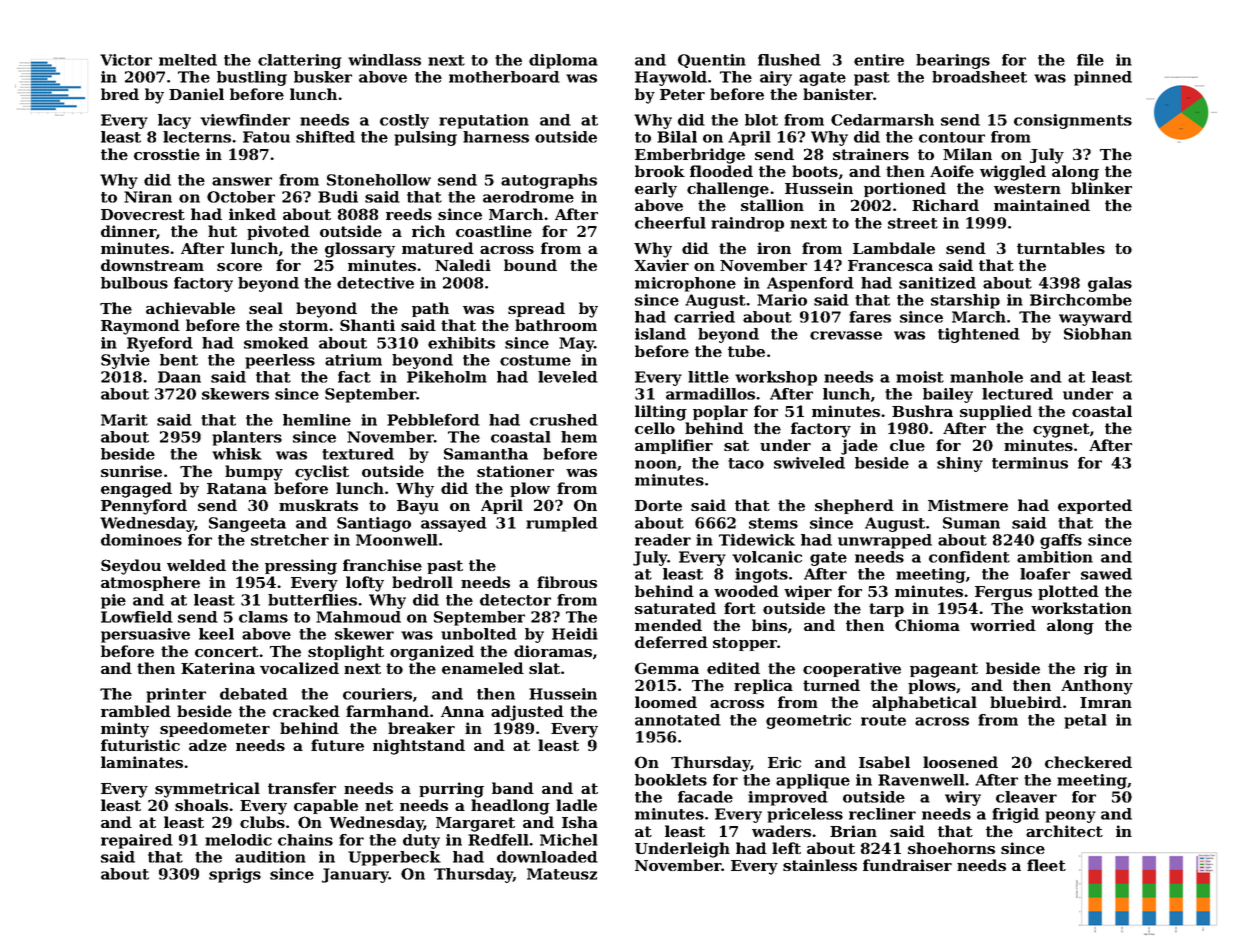 This page has height=952, width=1233. I want to click on Suman, so click(971, 523).
